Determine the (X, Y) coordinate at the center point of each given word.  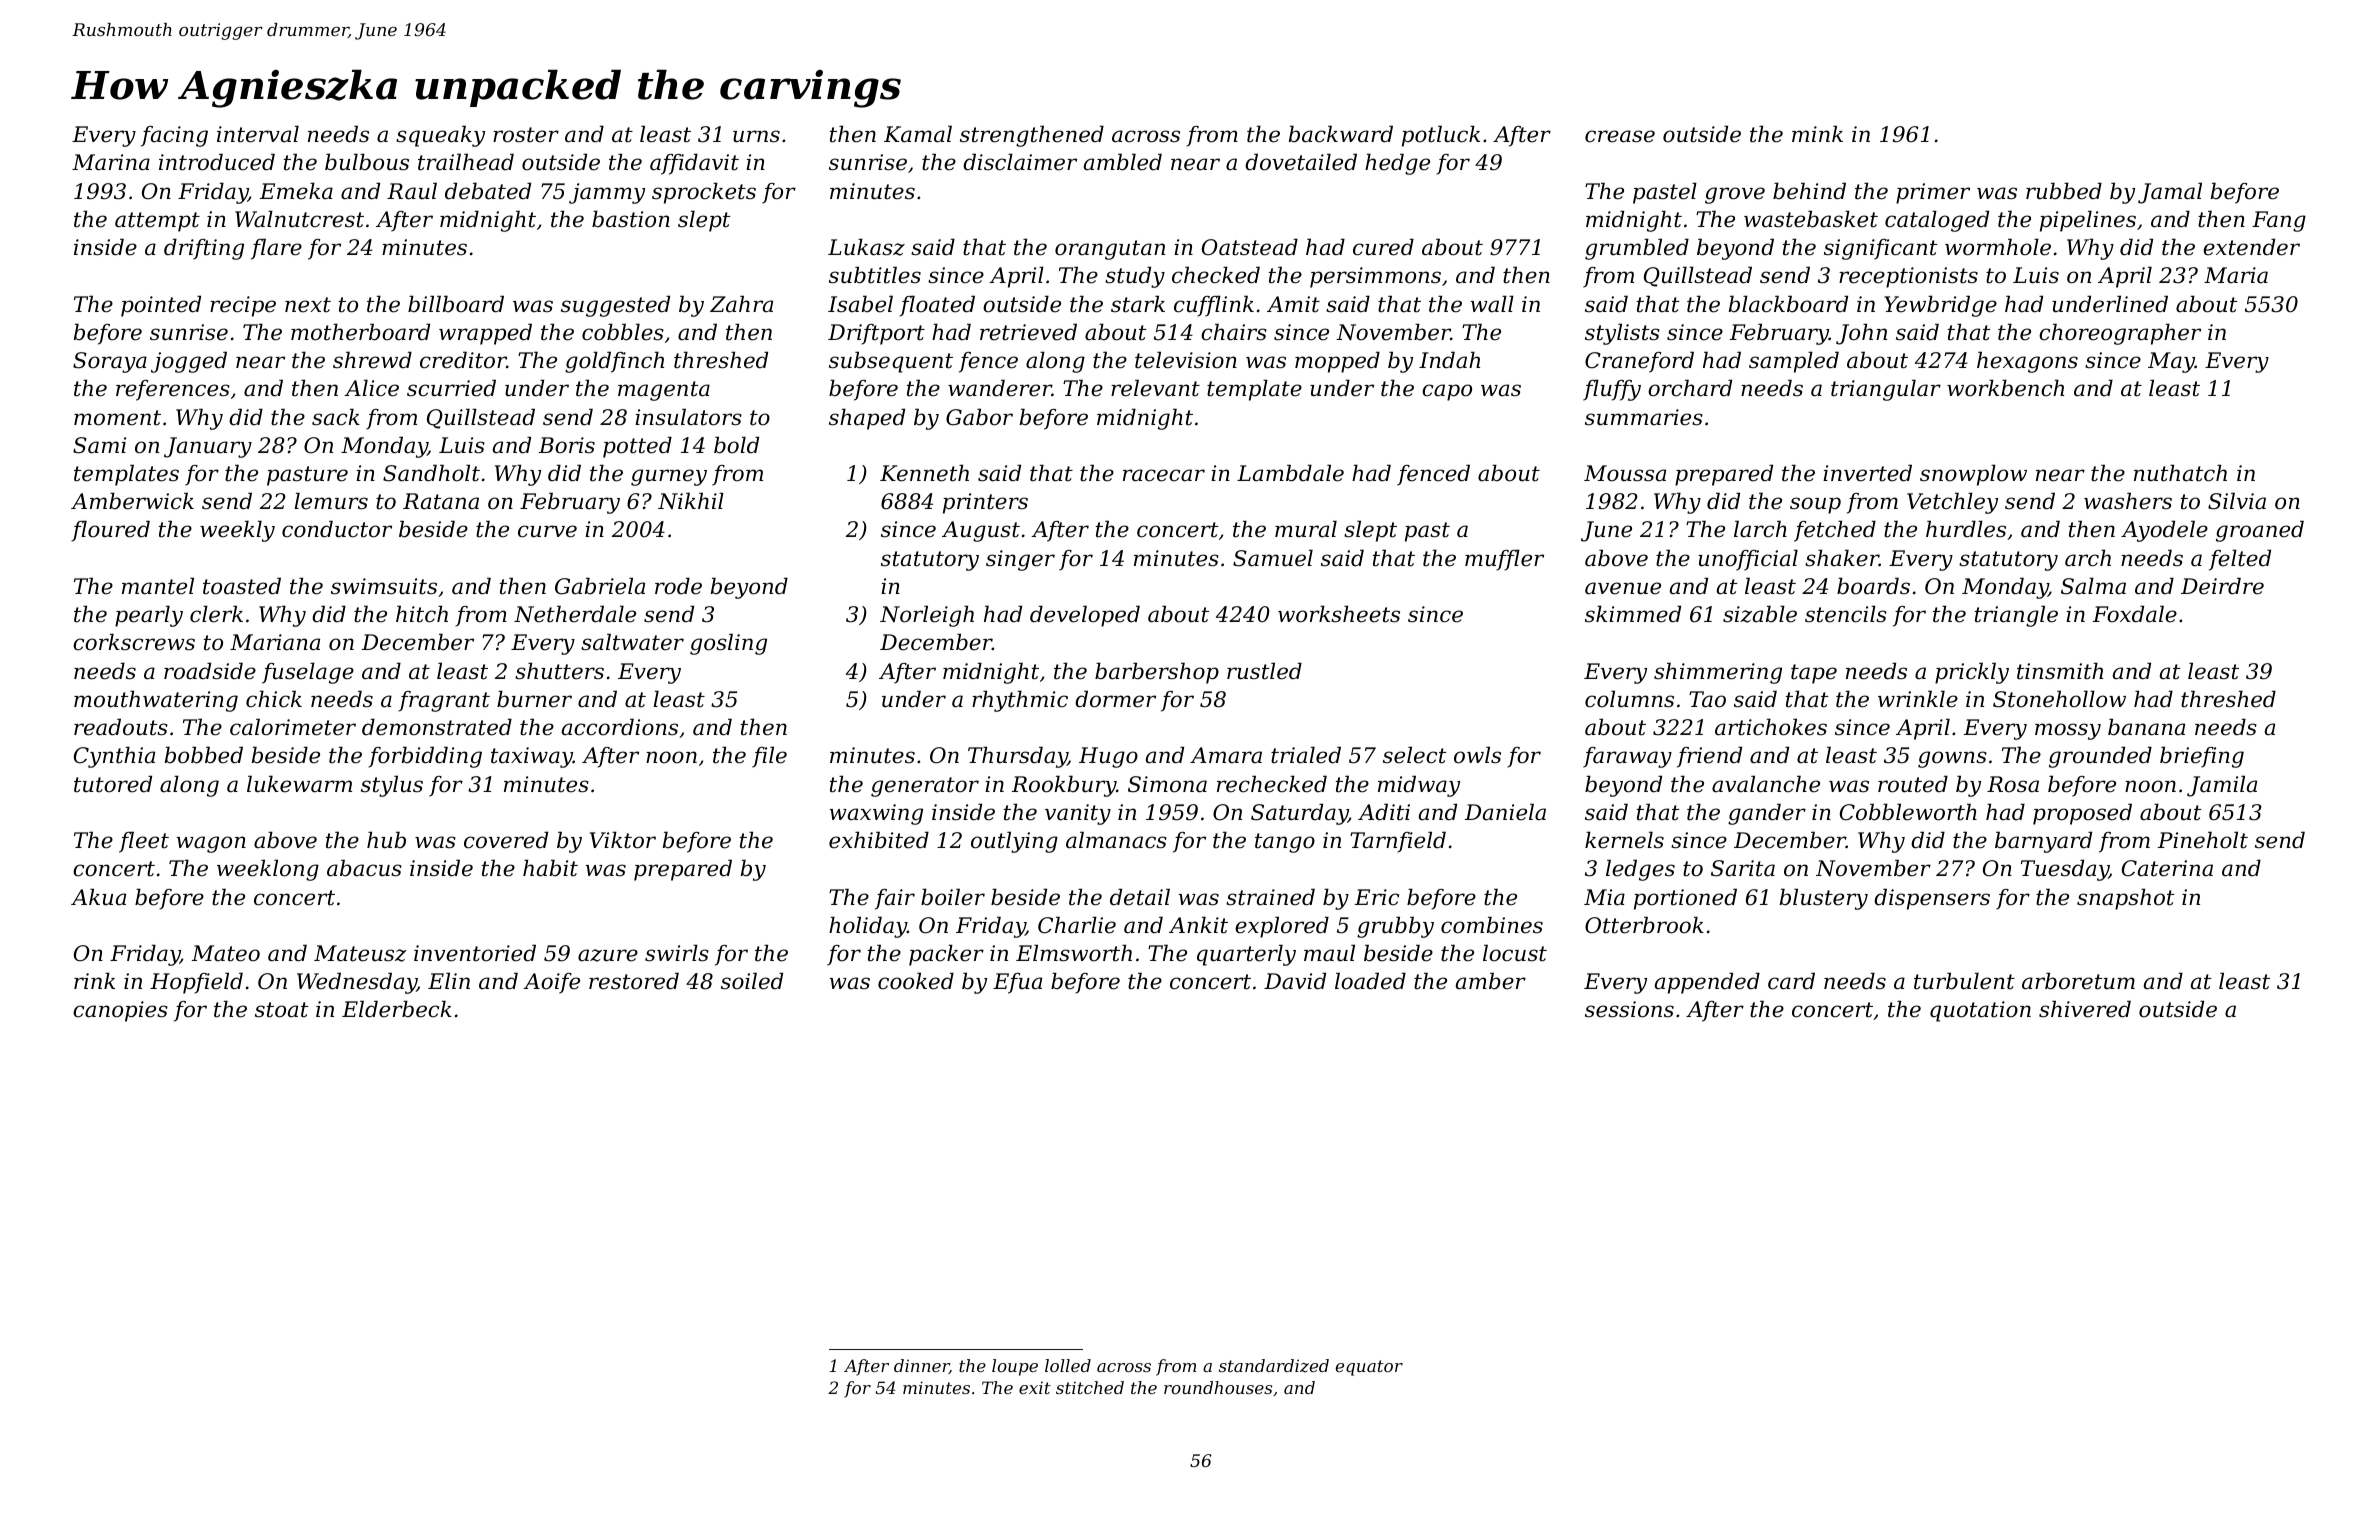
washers (2128, 501)
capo (1447, 392)
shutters (559, 671)
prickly (1972, 673)
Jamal (2170, 193)
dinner (921, 1366)
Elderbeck (397, 1009)
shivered (2085, 1009)
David (1295, 981)
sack (336, 417)
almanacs (1116, 840)
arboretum (2078, 981)
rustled (1264, 671)
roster (526, 135)
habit (550, 868)
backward (1341, 134)
